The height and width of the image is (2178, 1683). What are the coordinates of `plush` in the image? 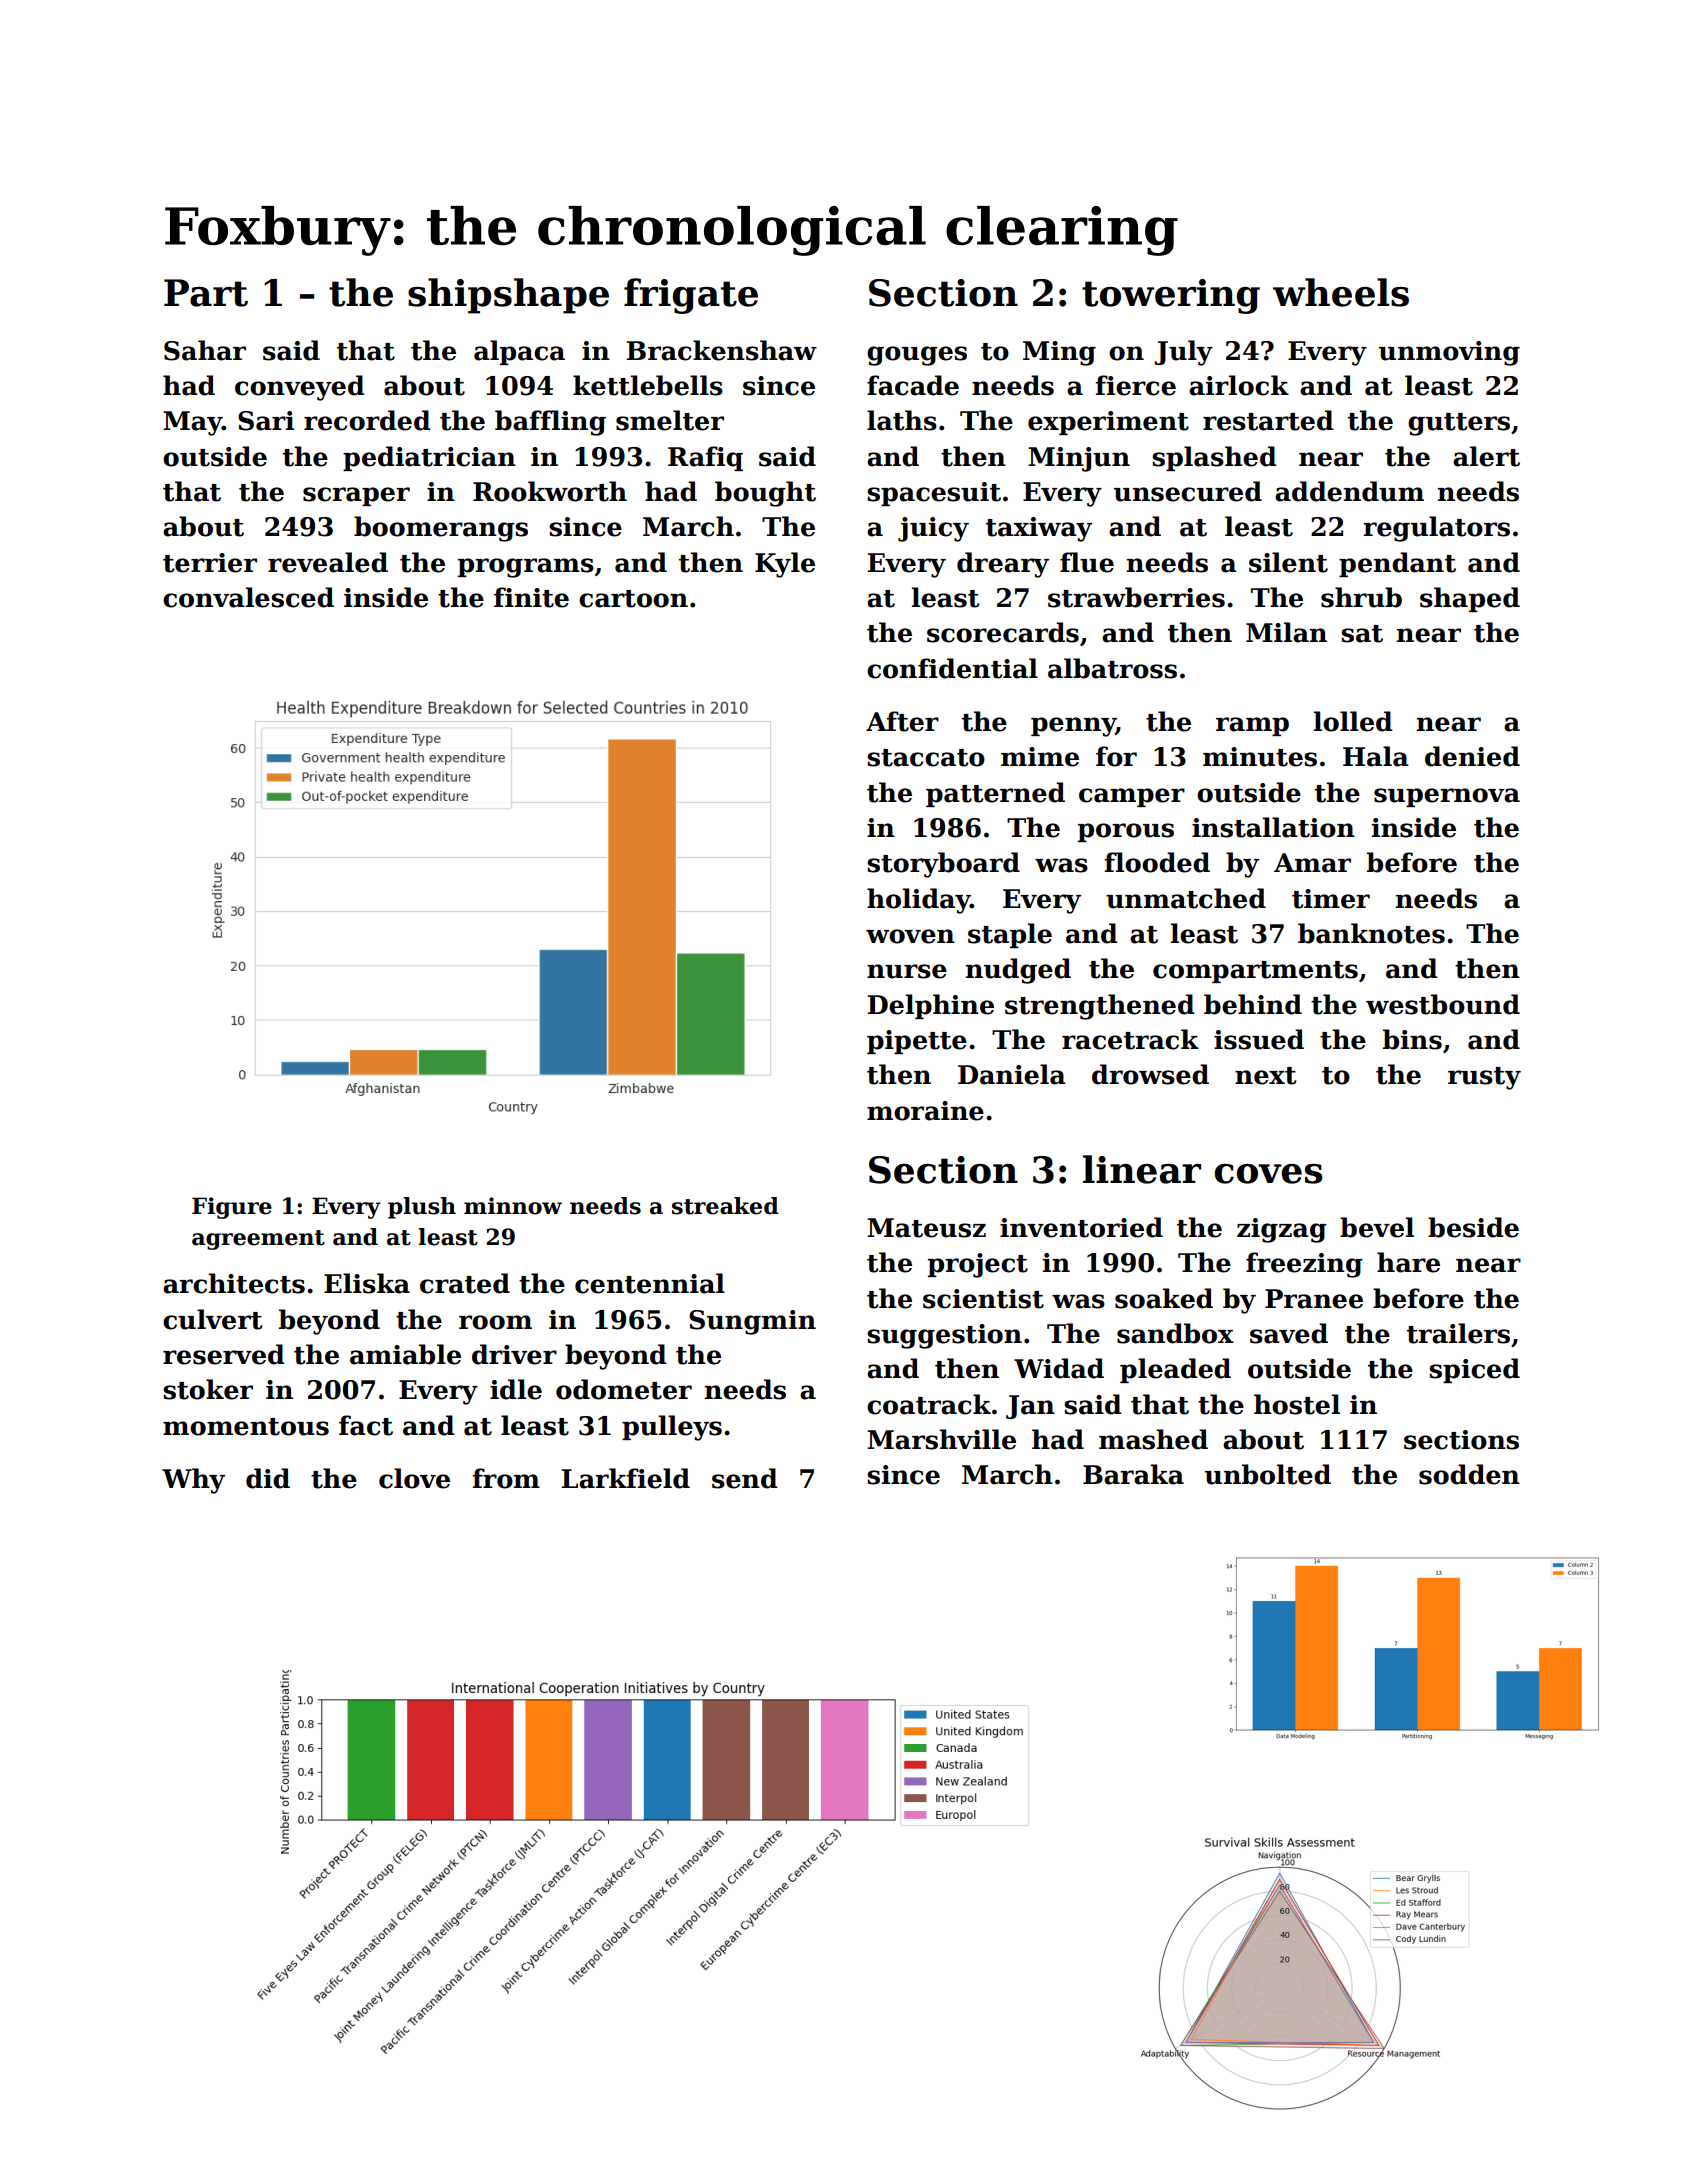 It's located at (422, 1208).
